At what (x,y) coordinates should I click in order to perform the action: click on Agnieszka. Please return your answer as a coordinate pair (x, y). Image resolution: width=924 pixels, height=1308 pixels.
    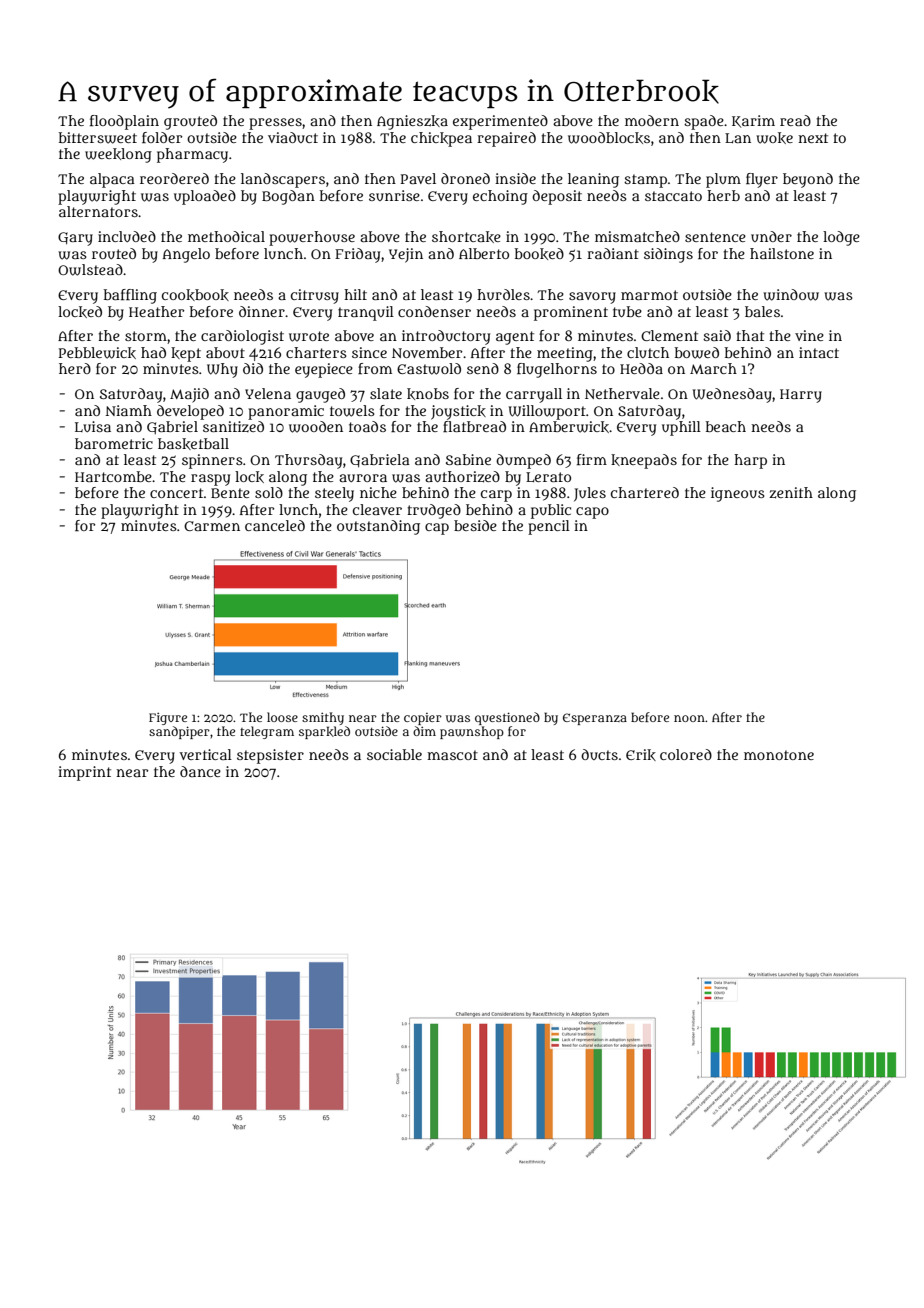
    Looking at the image, I should click on (412, 122).
